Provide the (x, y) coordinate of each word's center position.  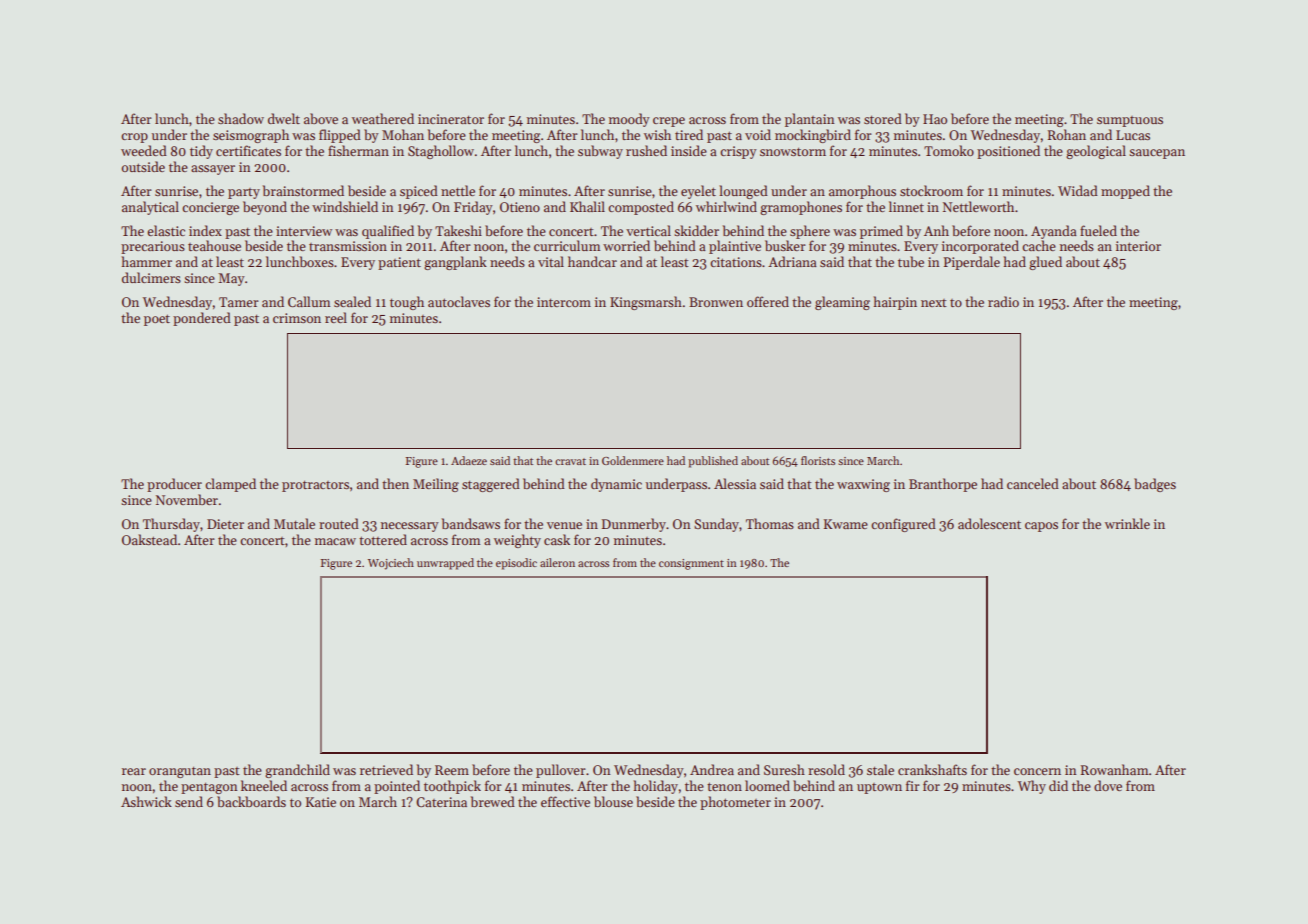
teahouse (214, 245)
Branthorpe (943, 485)
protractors (315, 486)
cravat (570, 461)
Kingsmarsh (646, 303)
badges (1155, 485)
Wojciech (391, 564)
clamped (230, 485)
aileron (557, 562)
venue (564, 525)
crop (134, 138)
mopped (1125, 192)
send (189, 801)
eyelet (698, 192)
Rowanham (1114, 769)
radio (1003, 301)
